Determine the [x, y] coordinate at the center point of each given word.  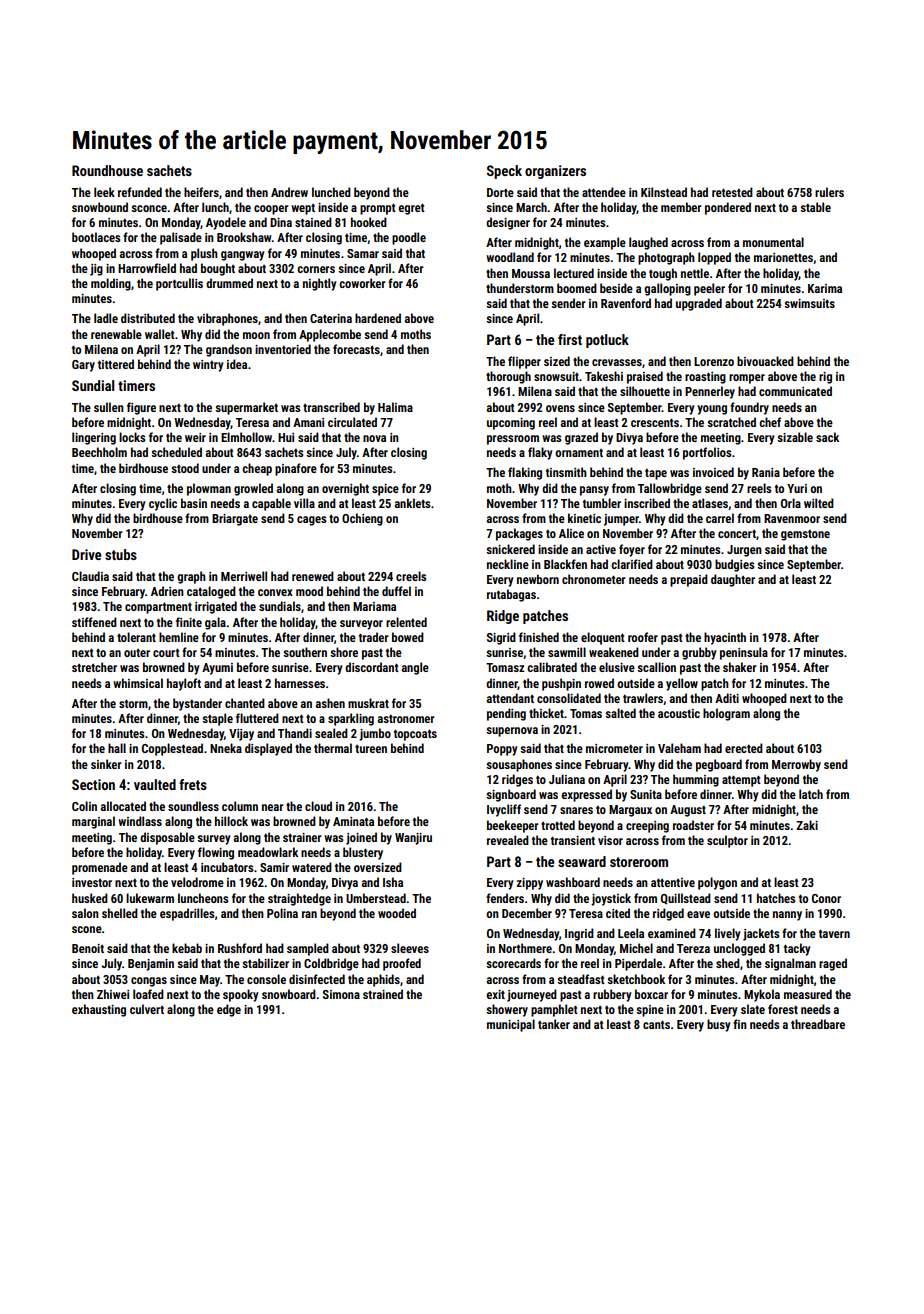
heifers [201, 192]
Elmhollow [246, 437]
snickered [510, 549]
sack [827, 437]
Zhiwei [113, 994]
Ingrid [579, 934]
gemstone [805, 535]
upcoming [511, 424]
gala [215, 623]
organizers [555, 172]
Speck [504, 172]
